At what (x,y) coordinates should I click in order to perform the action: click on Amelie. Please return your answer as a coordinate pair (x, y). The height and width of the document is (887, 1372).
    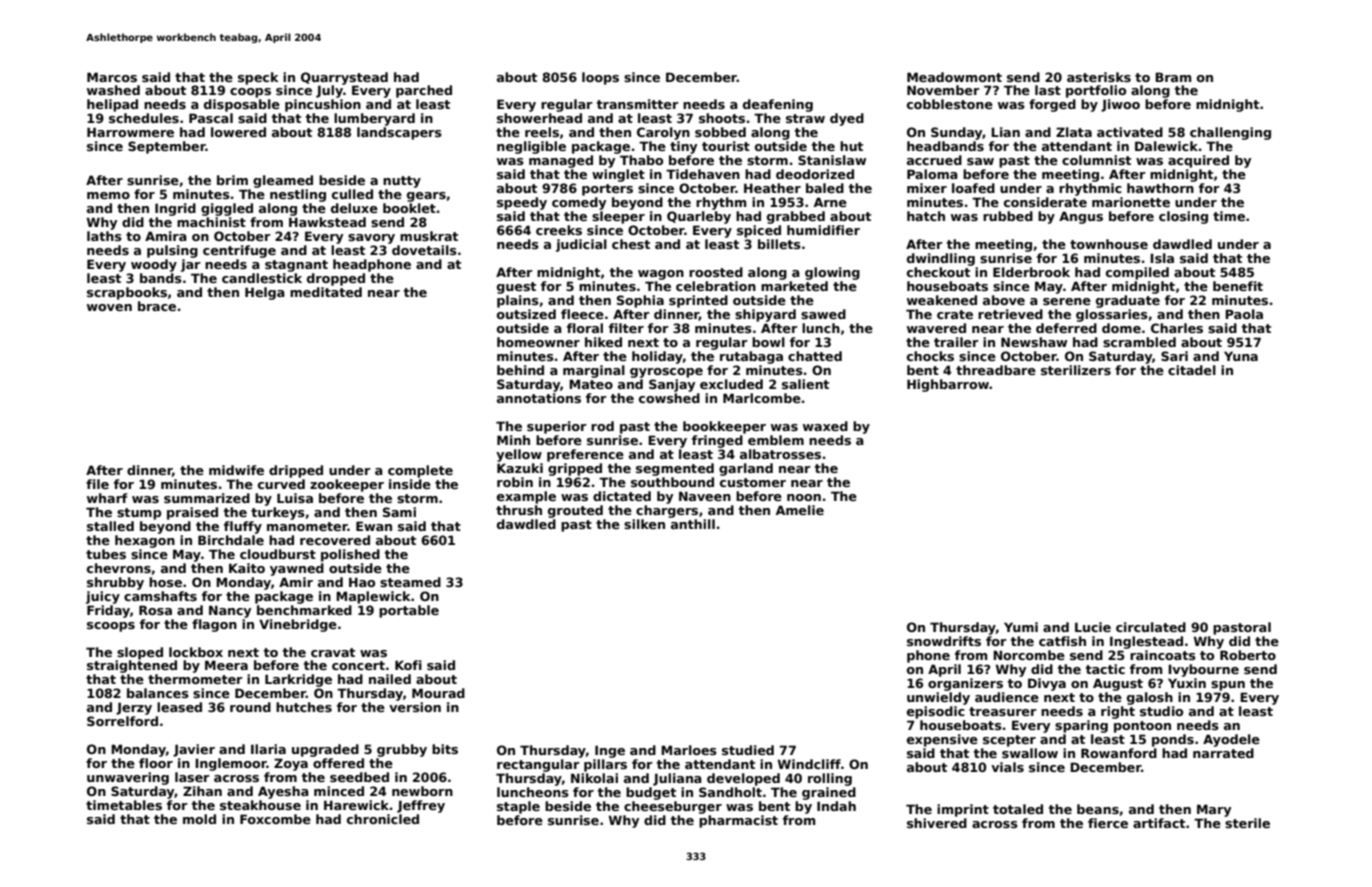
    Looking at the image, I should click on (800, 510).
